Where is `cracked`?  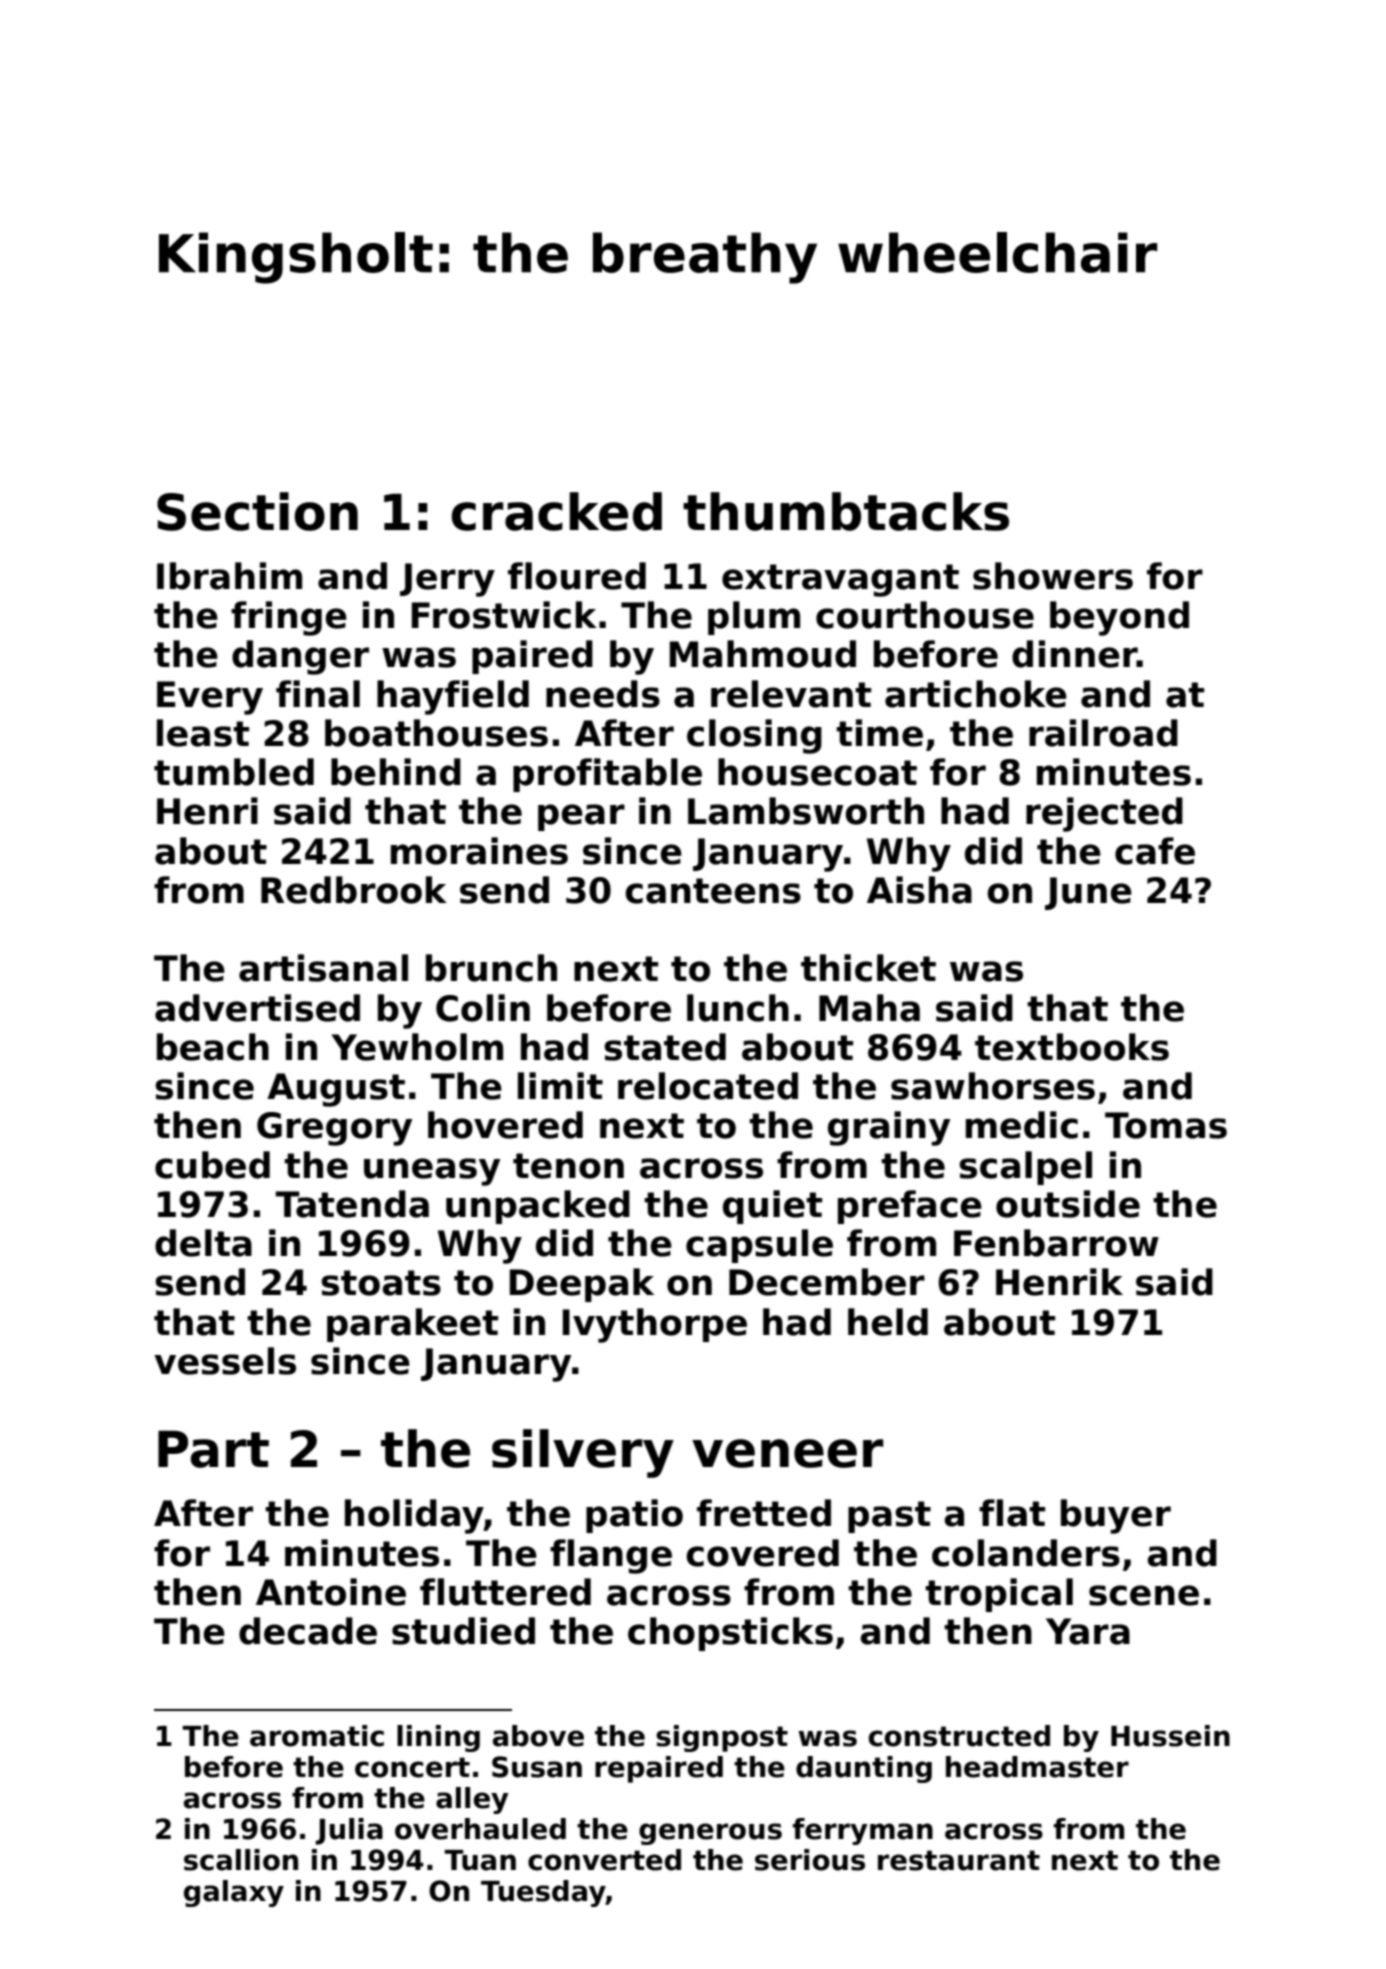
cracked is located at coordinates (556, 511).
